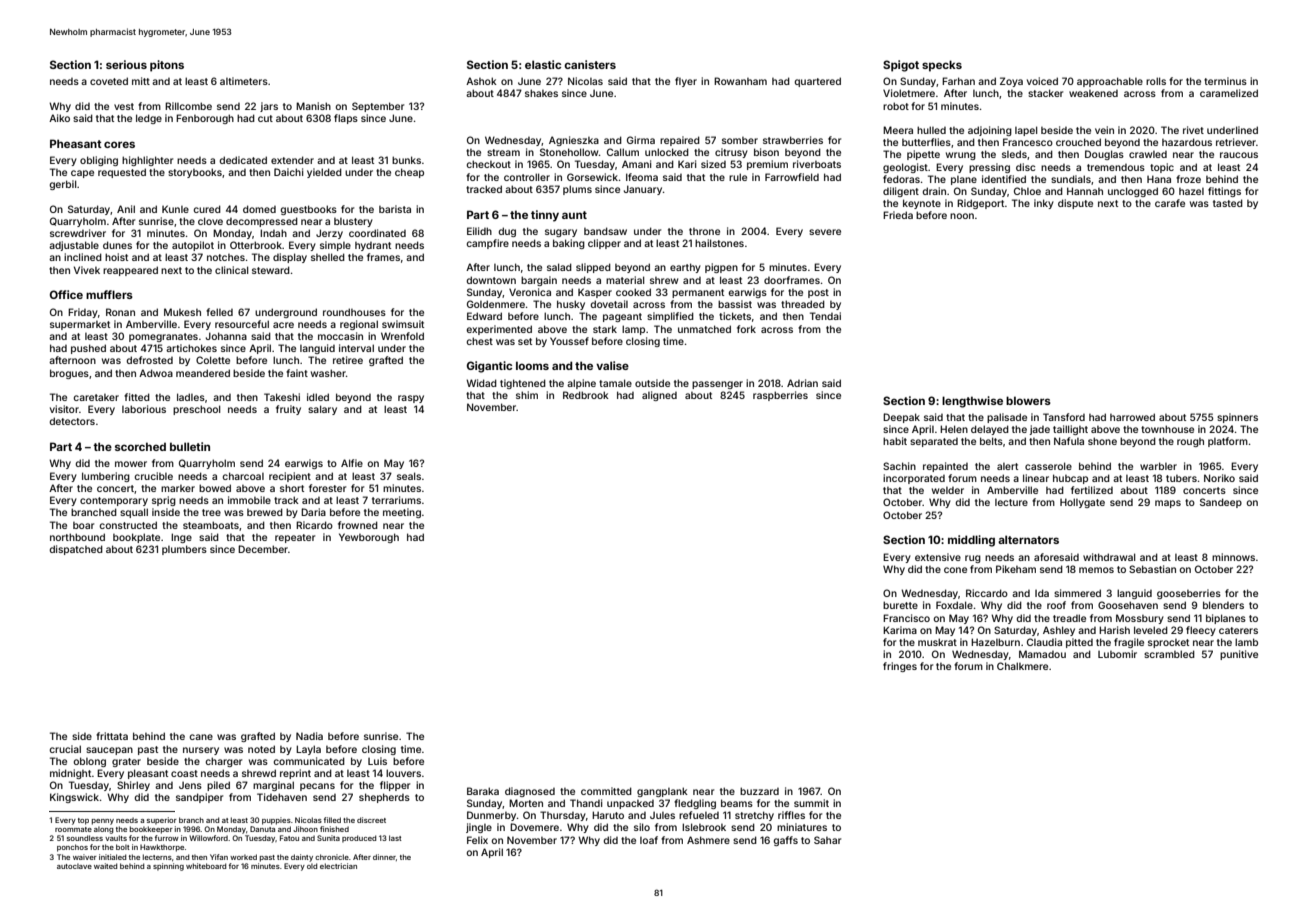 Image resolution: width=1308 pixels, height=924 pixels. I want to click on brogues, so click(69, 374).
